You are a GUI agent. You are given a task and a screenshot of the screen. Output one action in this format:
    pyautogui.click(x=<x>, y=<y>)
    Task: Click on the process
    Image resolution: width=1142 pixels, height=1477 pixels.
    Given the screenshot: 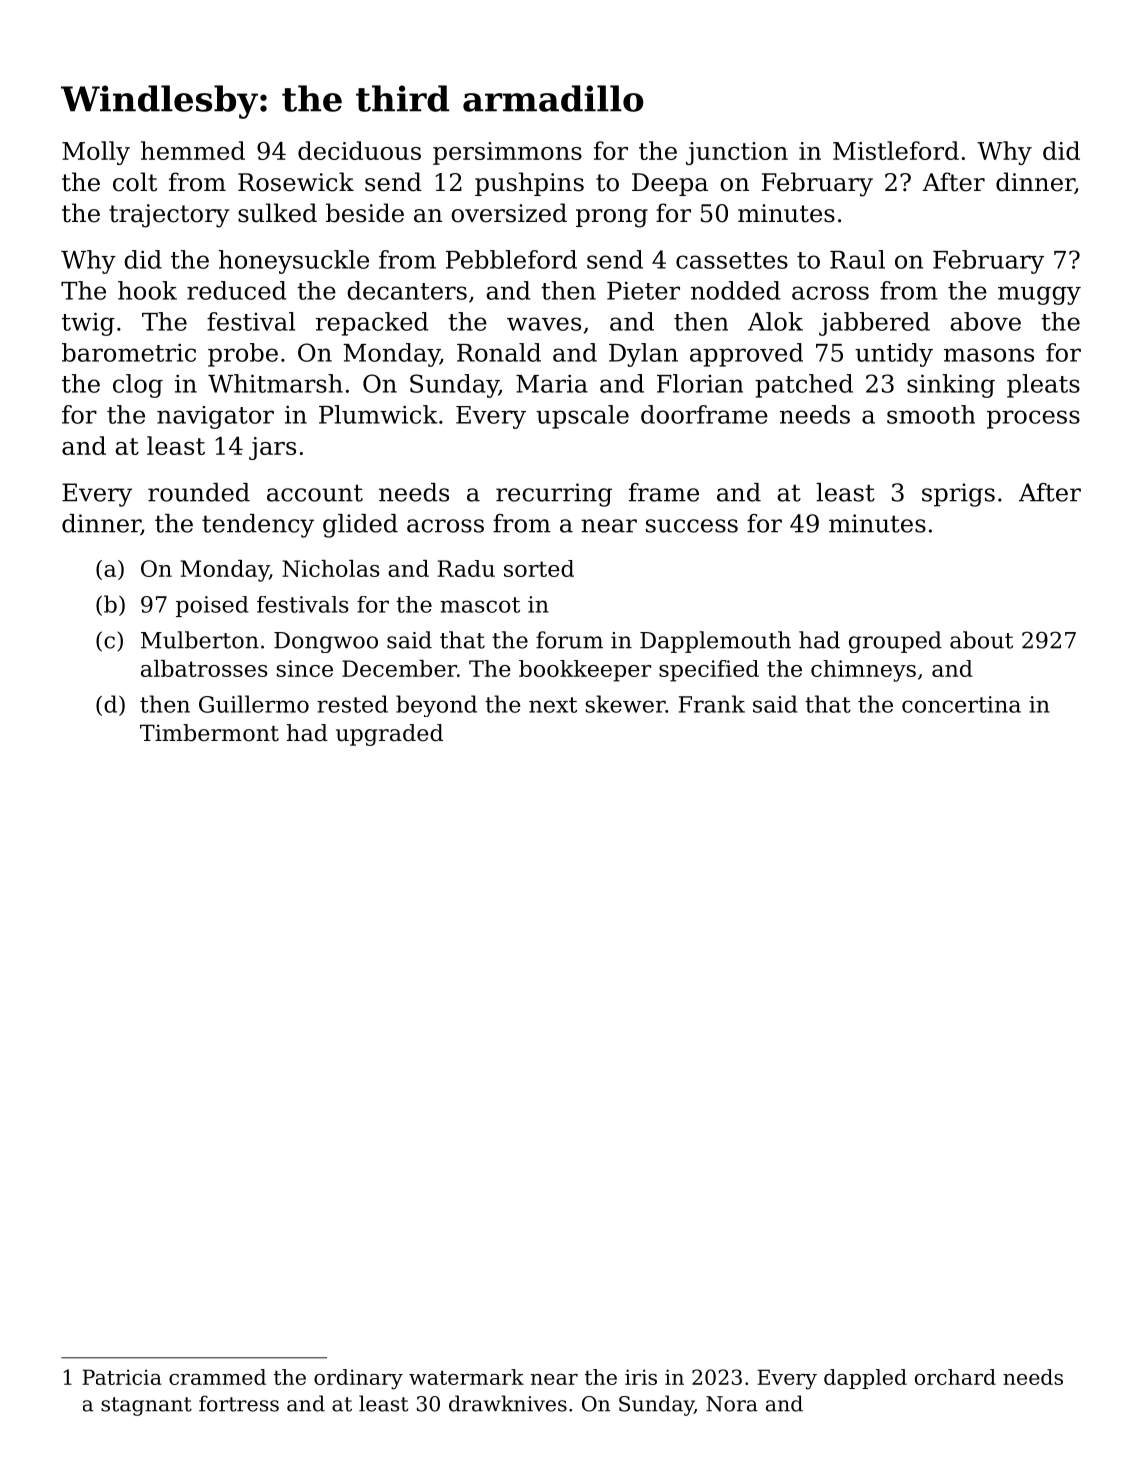 What is the action you would take?
    pyautogui.click(x=1033, y=419)
